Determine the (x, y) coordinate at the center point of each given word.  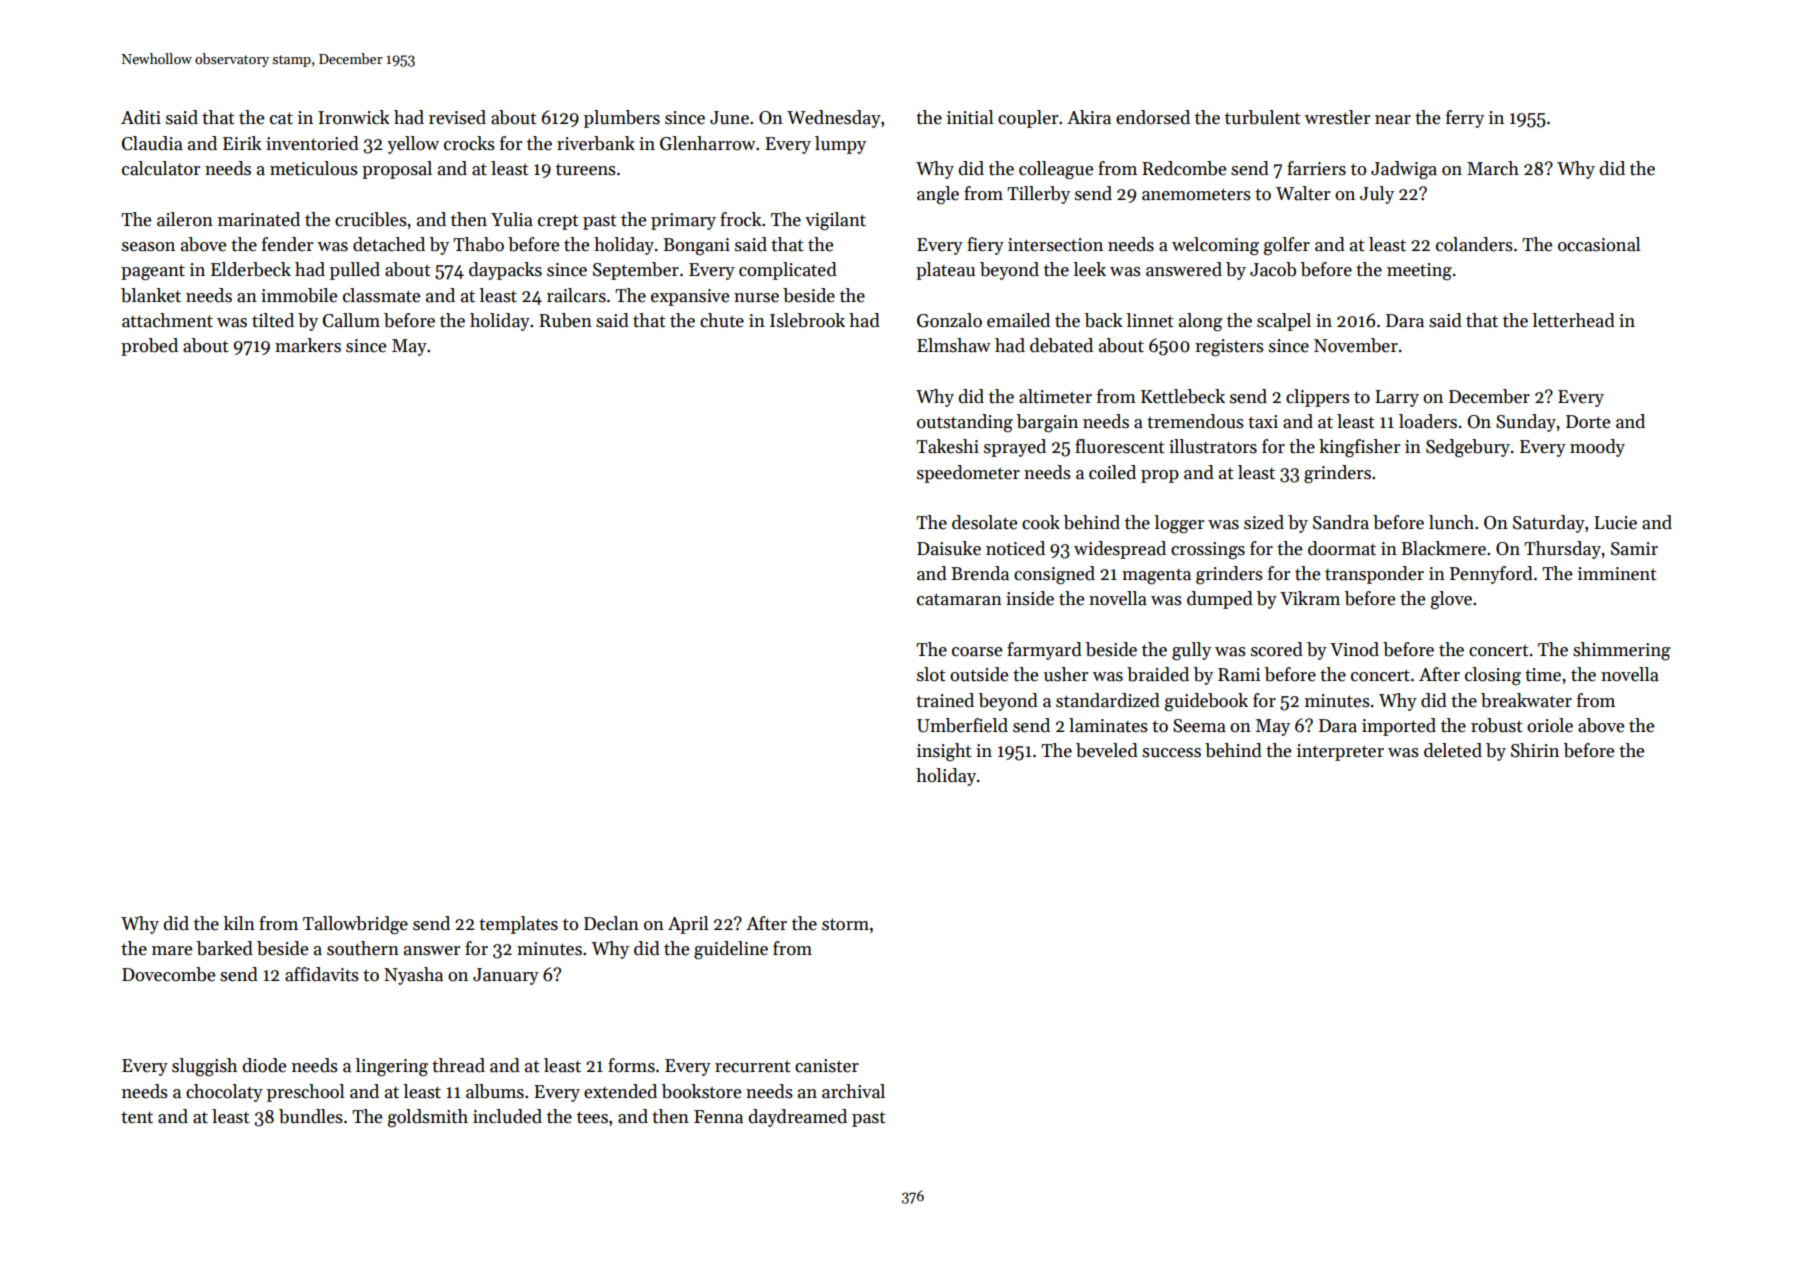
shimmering (1622, 651)
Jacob (1273, 269)
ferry (1465, 119)
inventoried (312, 143)
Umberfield (962, 725)
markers (308, 345)
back (1104, 320)
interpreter (1340, 752)
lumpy (840, 145)
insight (944, 752)
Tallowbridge (355, 925)
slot (931, 674)
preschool (305, 1093)
